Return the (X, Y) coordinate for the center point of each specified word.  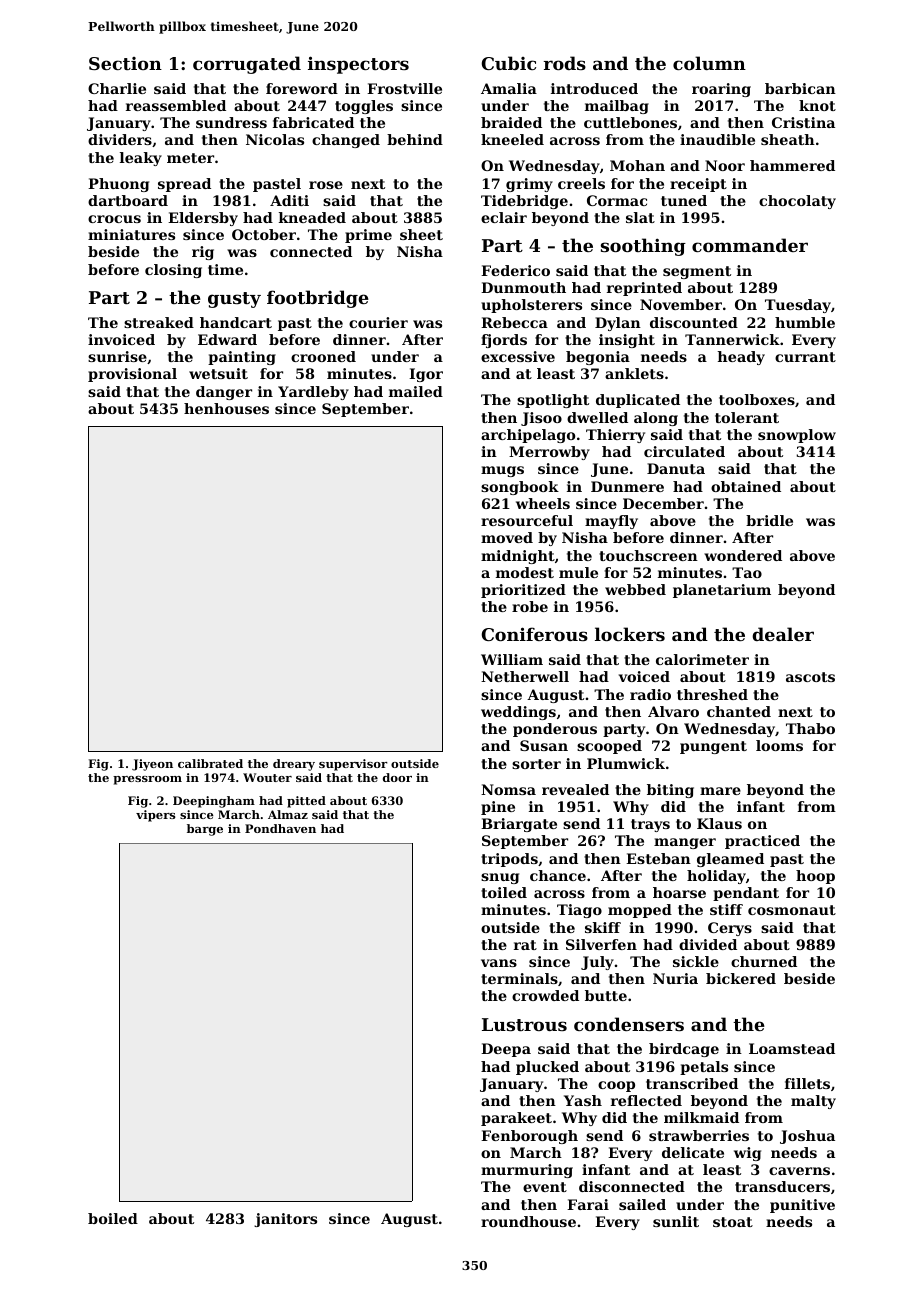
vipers (156, 816)
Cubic (509, 63)
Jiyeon (152, 765)
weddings (518, 713)
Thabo (810, 728)
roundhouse (528, 1221)
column (709, 63)
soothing (643, 247)
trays (650, 825)
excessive (518, 356)
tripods (509, 860)
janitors (285, 1220)
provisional (132, 375)
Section (125, 63)
